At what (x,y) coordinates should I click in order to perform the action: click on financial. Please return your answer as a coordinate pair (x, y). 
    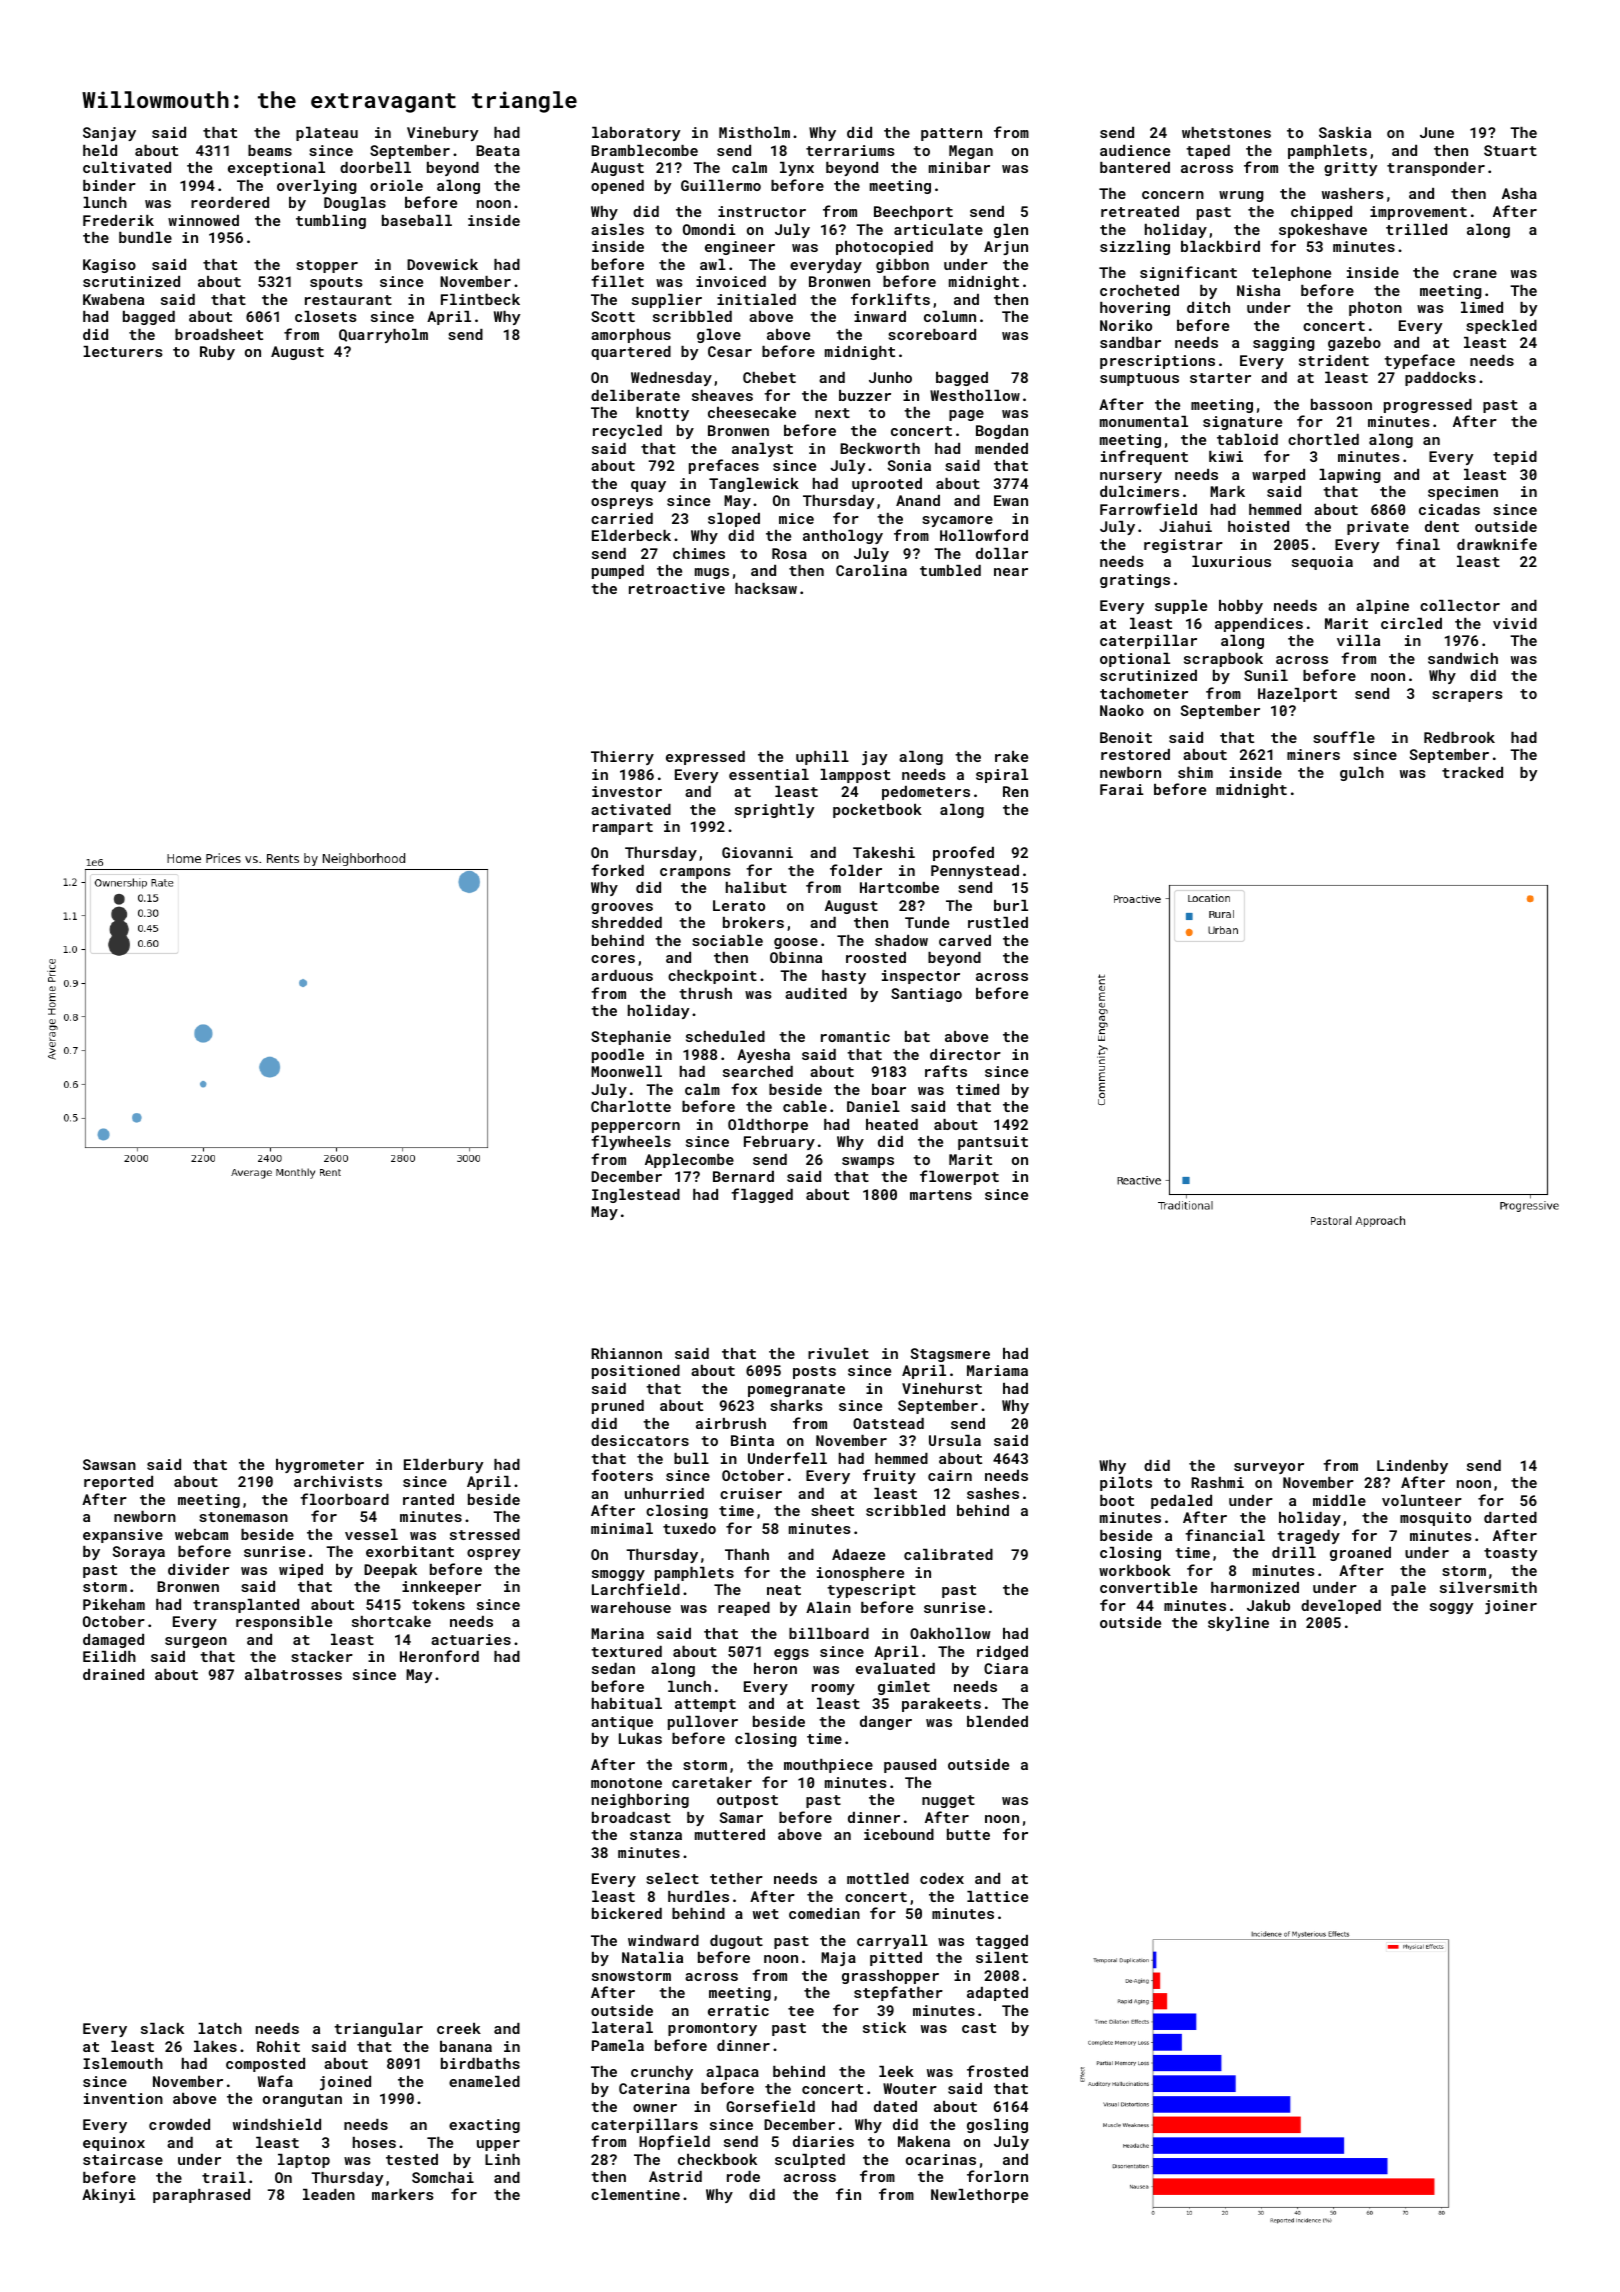
    Looking at the image, I should click on (1225, 1535).
